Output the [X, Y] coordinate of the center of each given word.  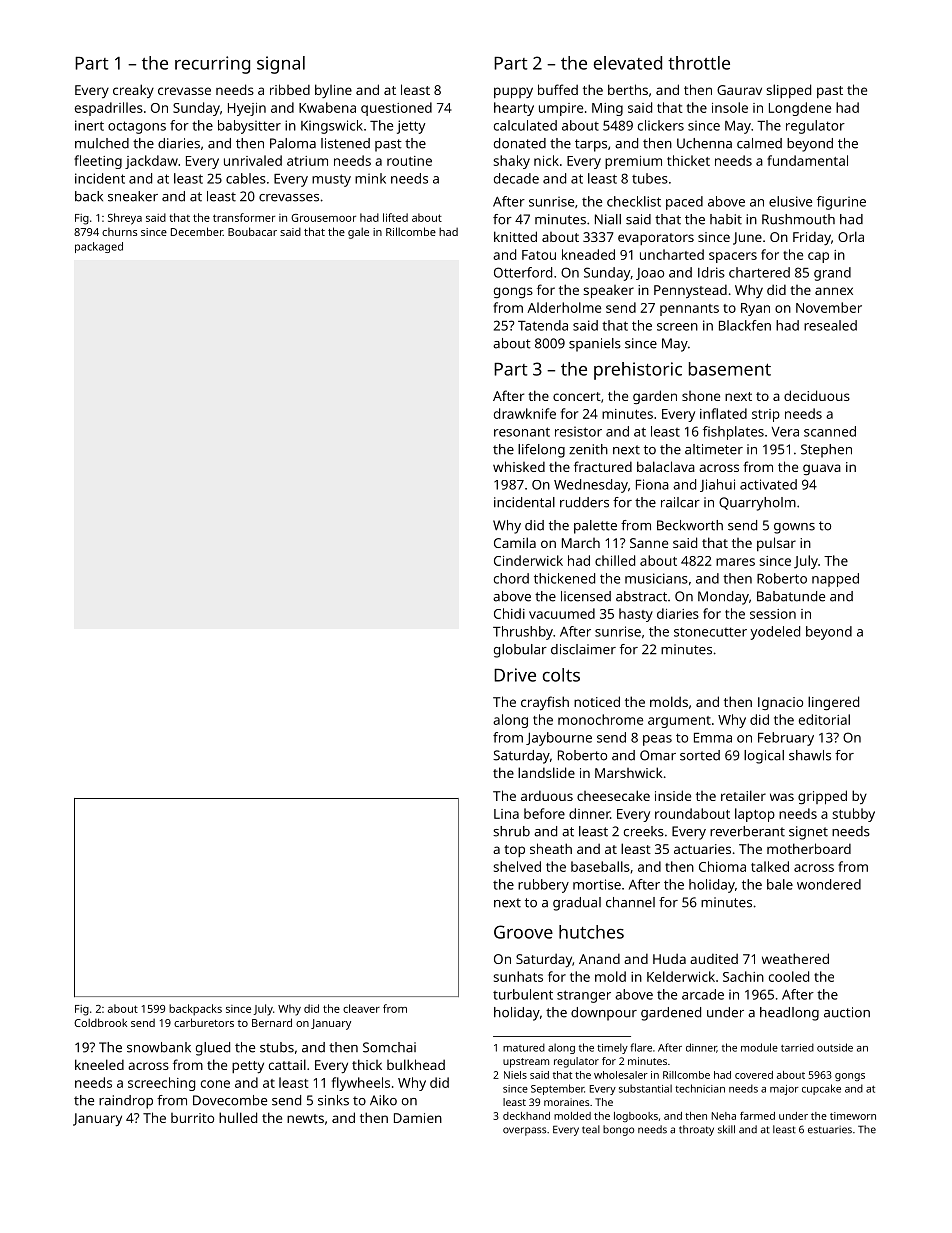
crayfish [545, 703]
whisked [519, 466]
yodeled [775, 633]
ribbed [290, 89]
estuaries [830, 1130]
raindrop [126, 1102]
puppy [513, 93]
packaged [99, 247]
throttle [699, 63]
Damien [418, 1118]
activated [768, 484]
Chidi [509, 613]
